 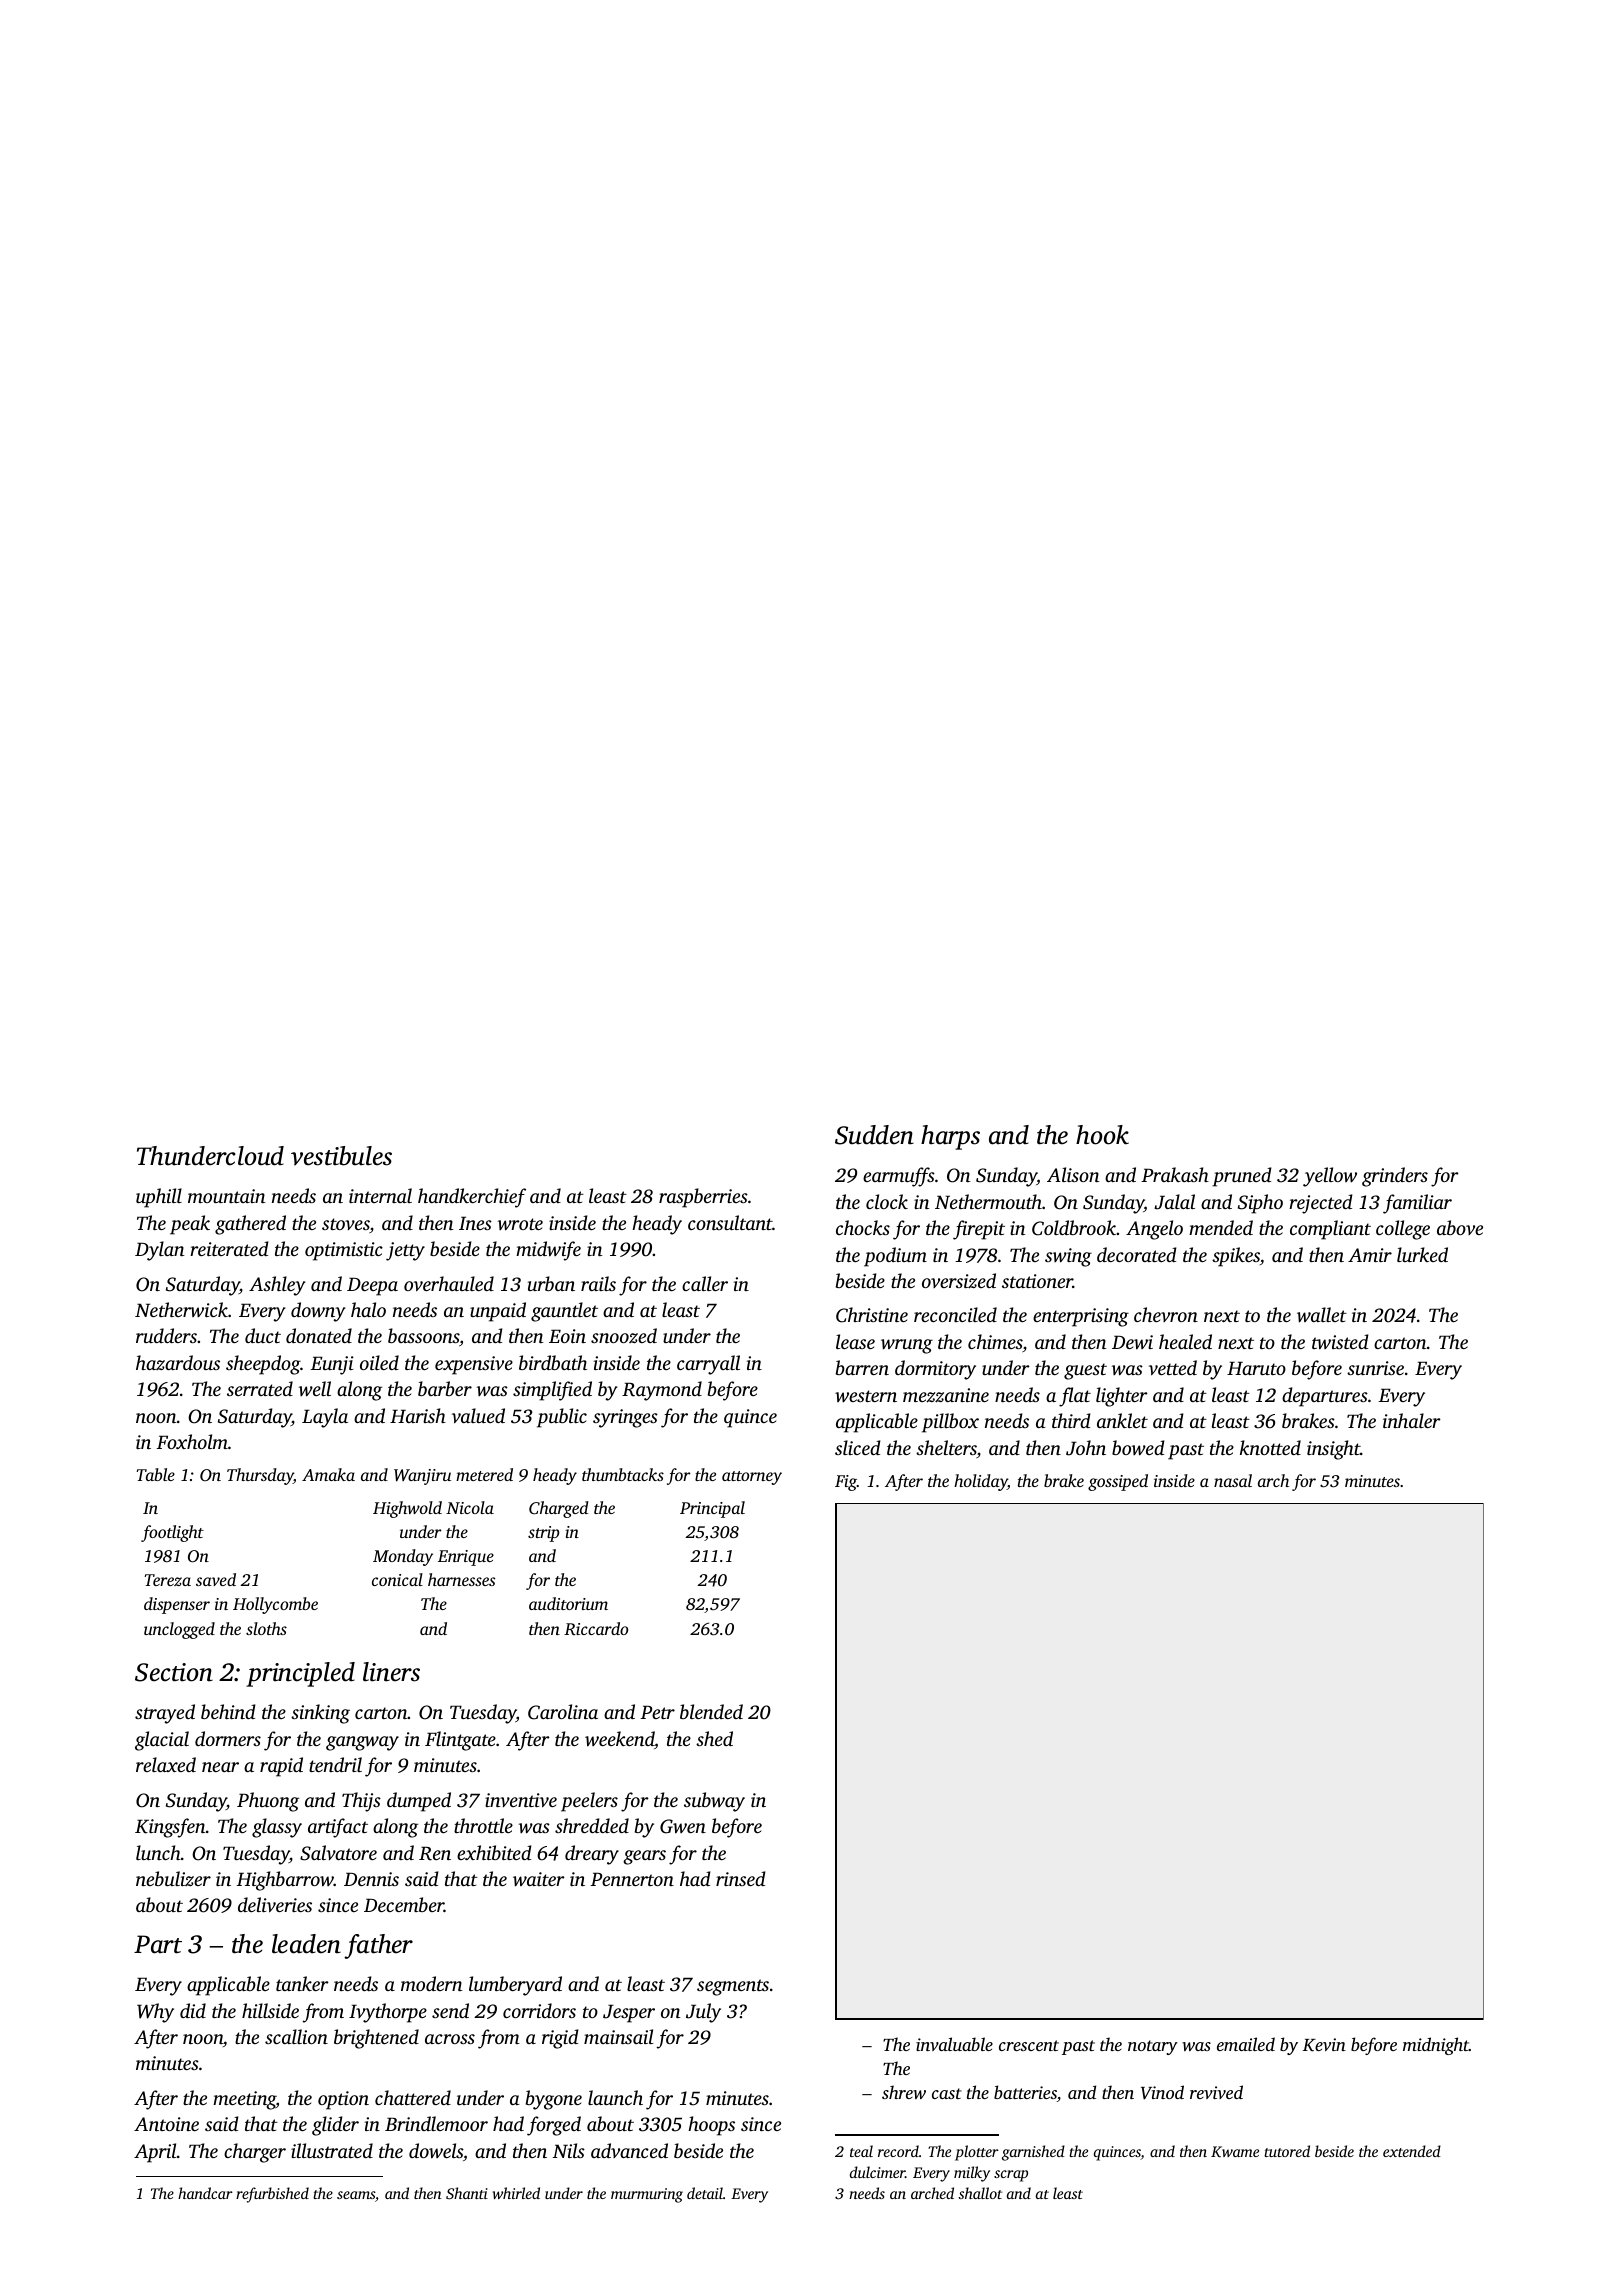 What do you see at coordinates (1102, 1135) in the screenshot?
I see `hook` at bounding box center [1102, 1135].
